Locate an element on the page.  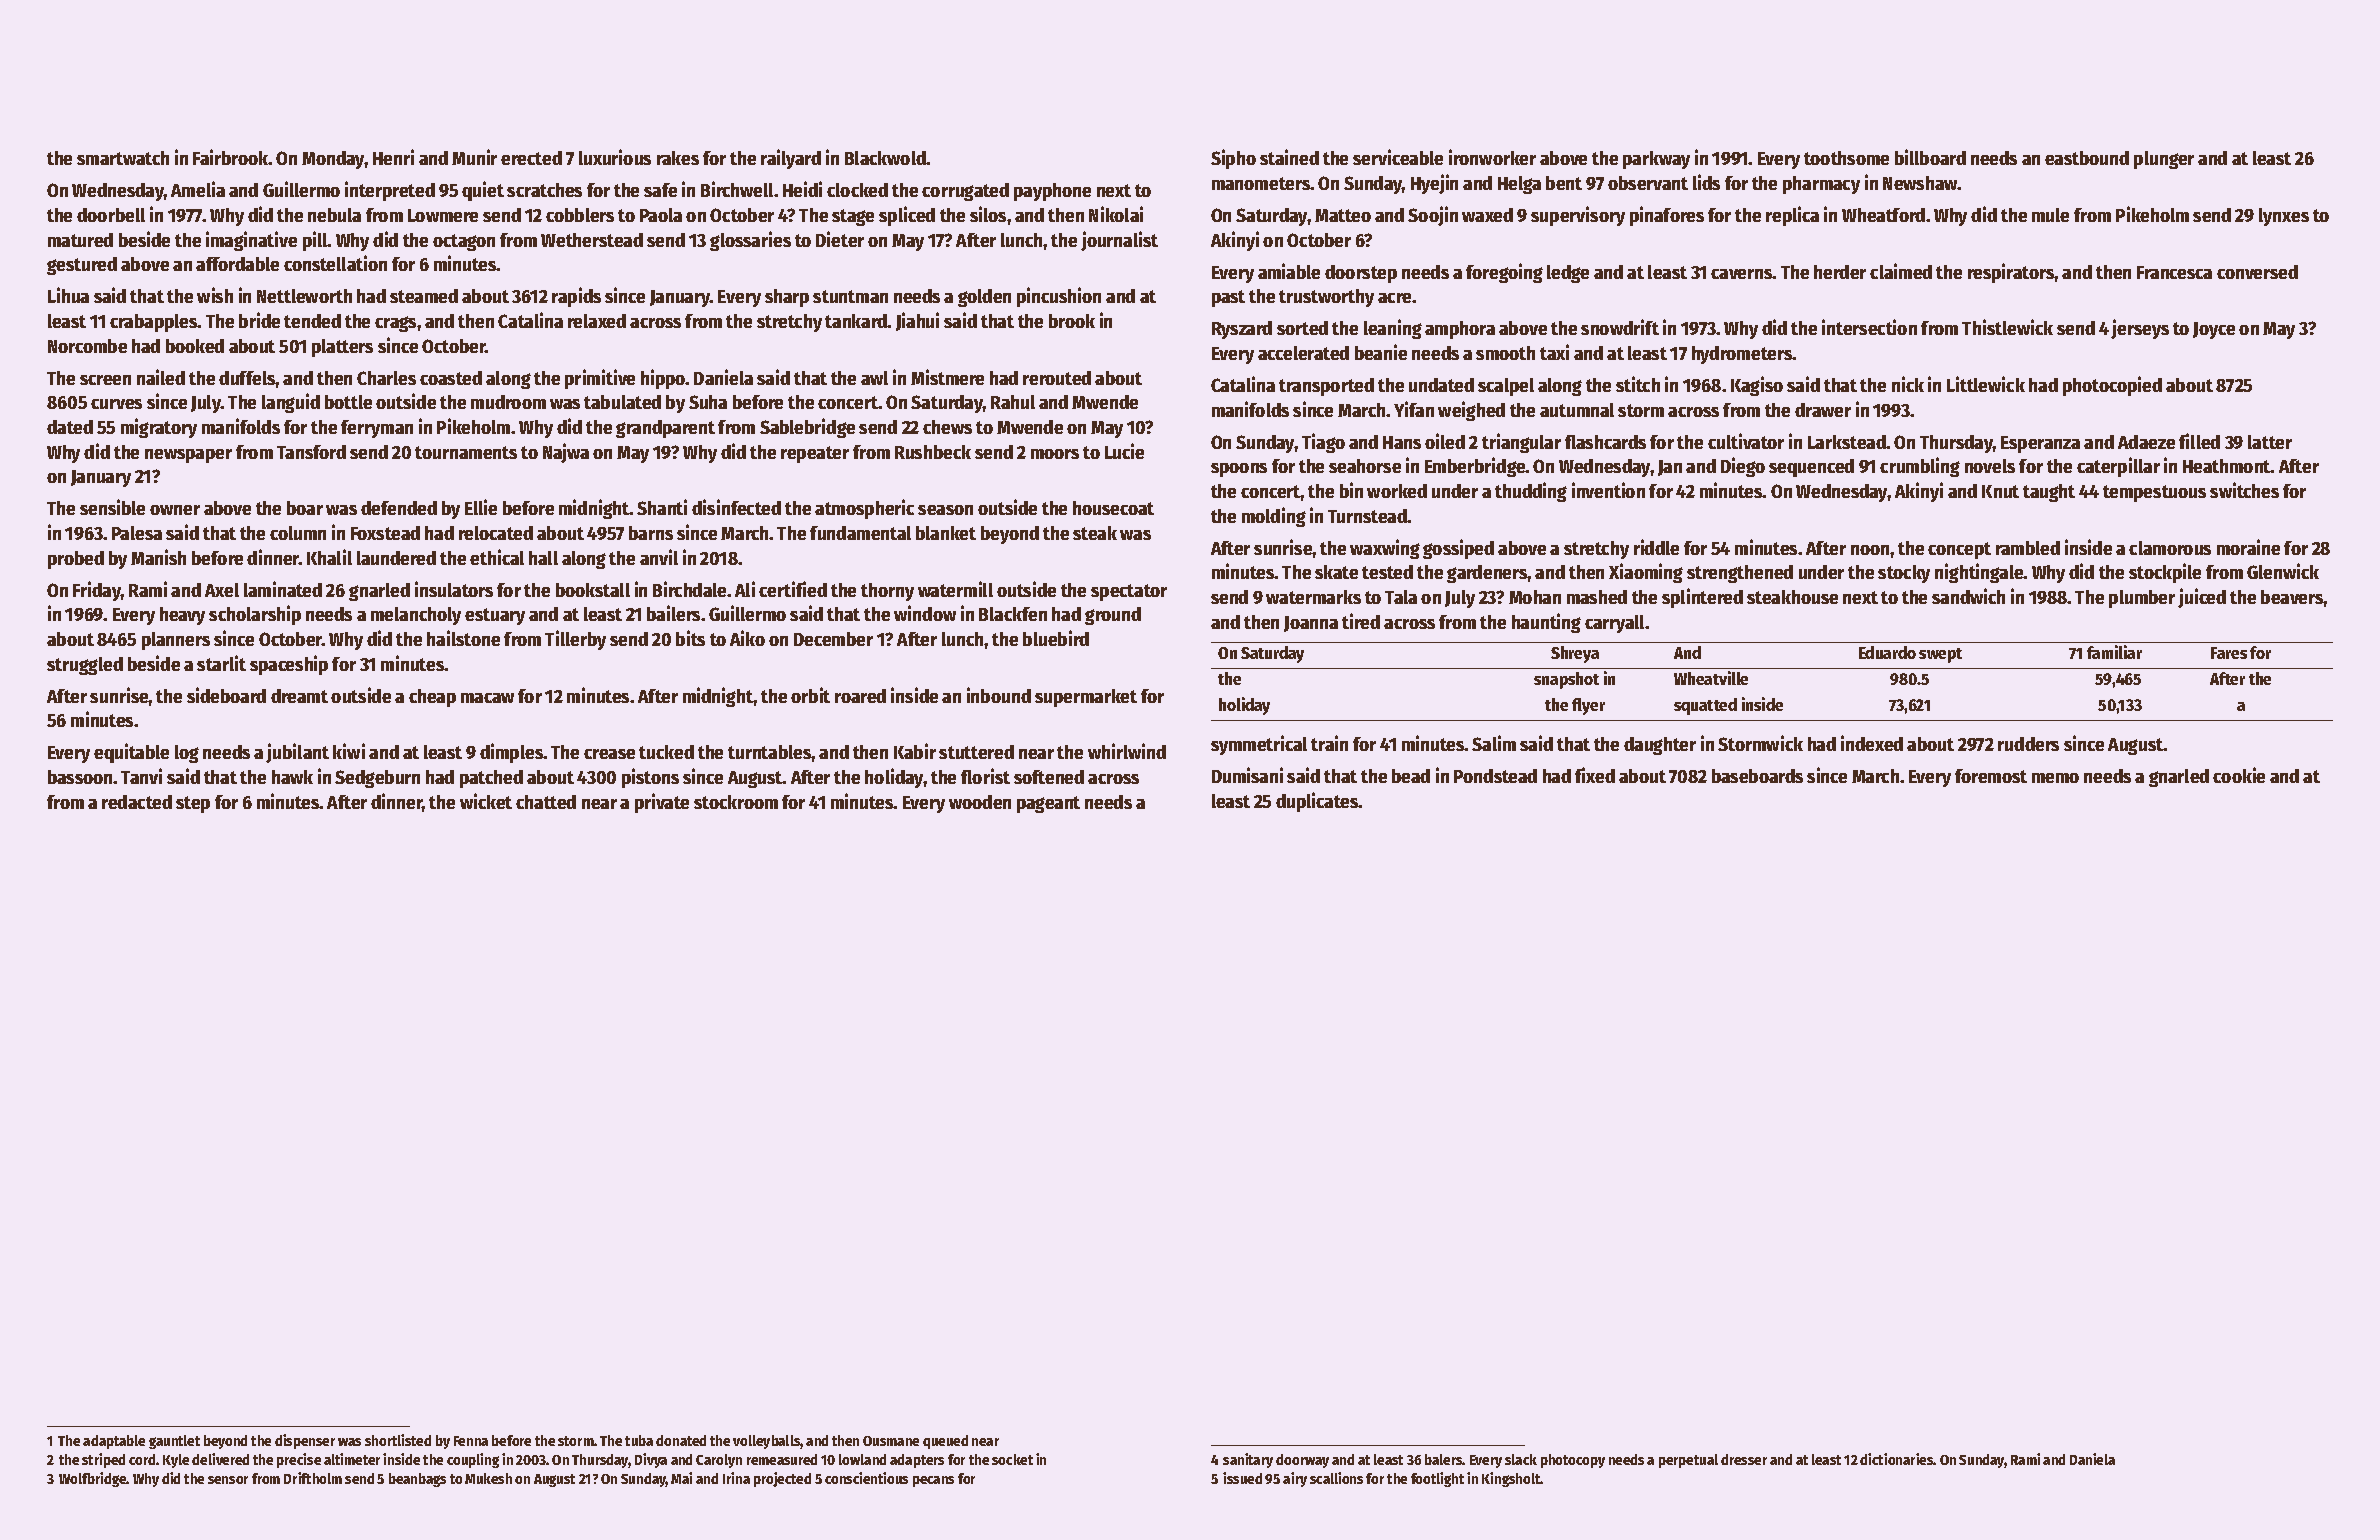
stockroom is located at coordinates (736, 802).
